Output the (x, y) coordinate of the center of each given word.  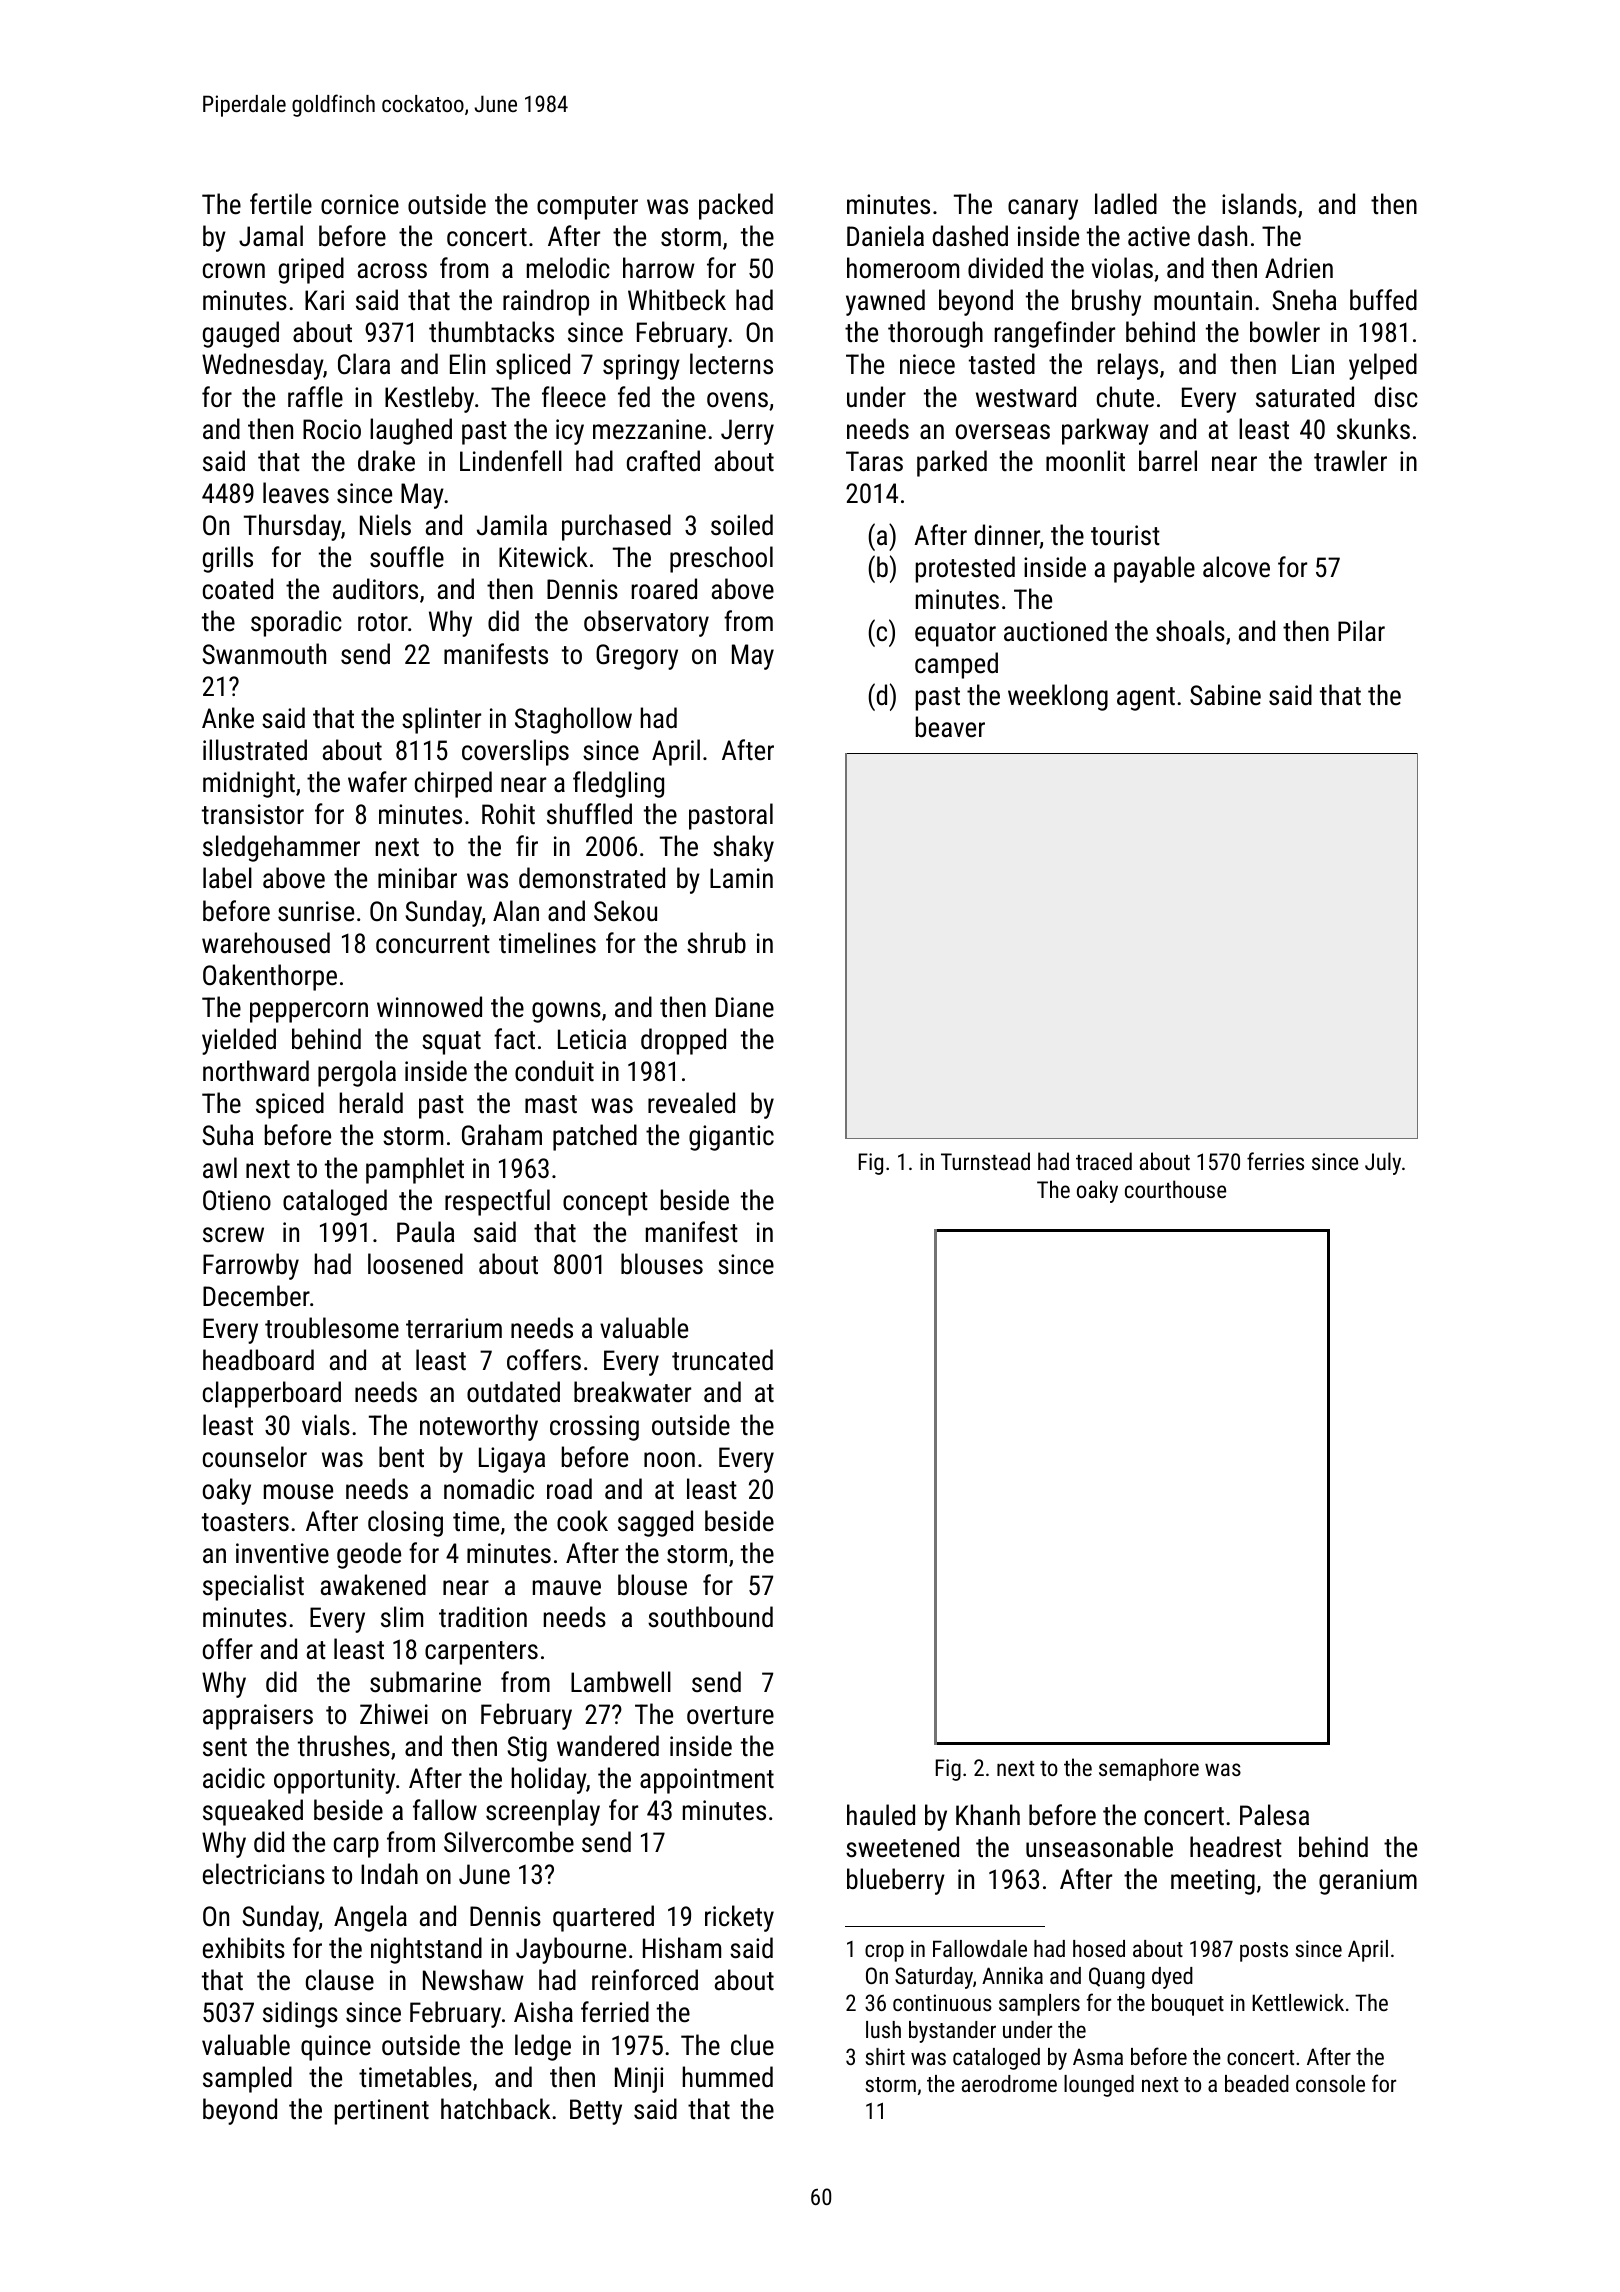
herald (371, 1103)
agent (1146, 699)
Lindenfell (511, 461)
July (1383, 1163)
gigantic (731, 1138)
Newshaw (473, 1980)
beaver (950, 727)
